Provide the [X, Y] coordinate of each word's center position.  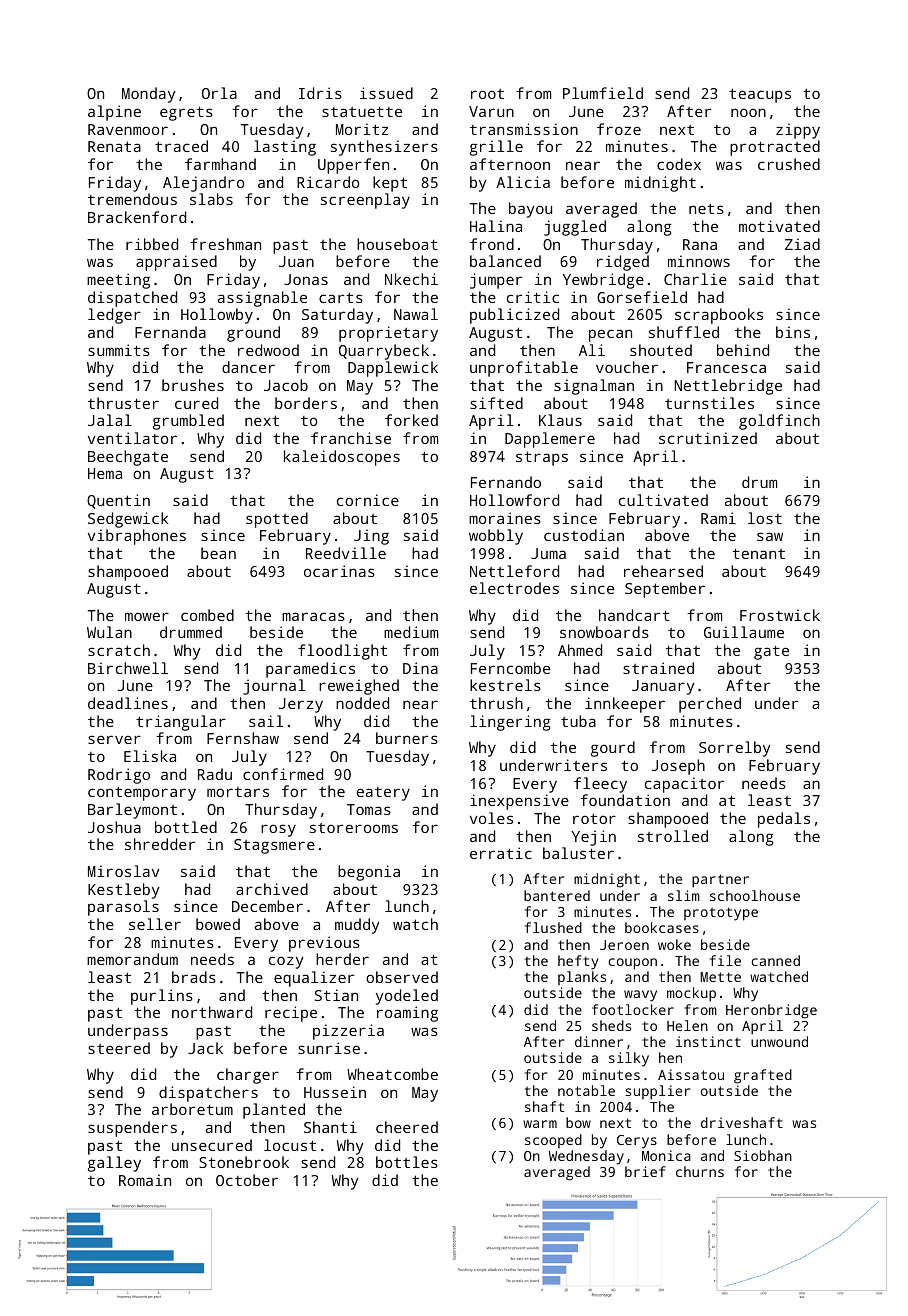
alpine [114, 113]
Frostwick [780, 615]
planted [274, 1111]
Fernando [506, 482]
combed [207, 615]
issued [386, 93]
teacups [760, 95]
